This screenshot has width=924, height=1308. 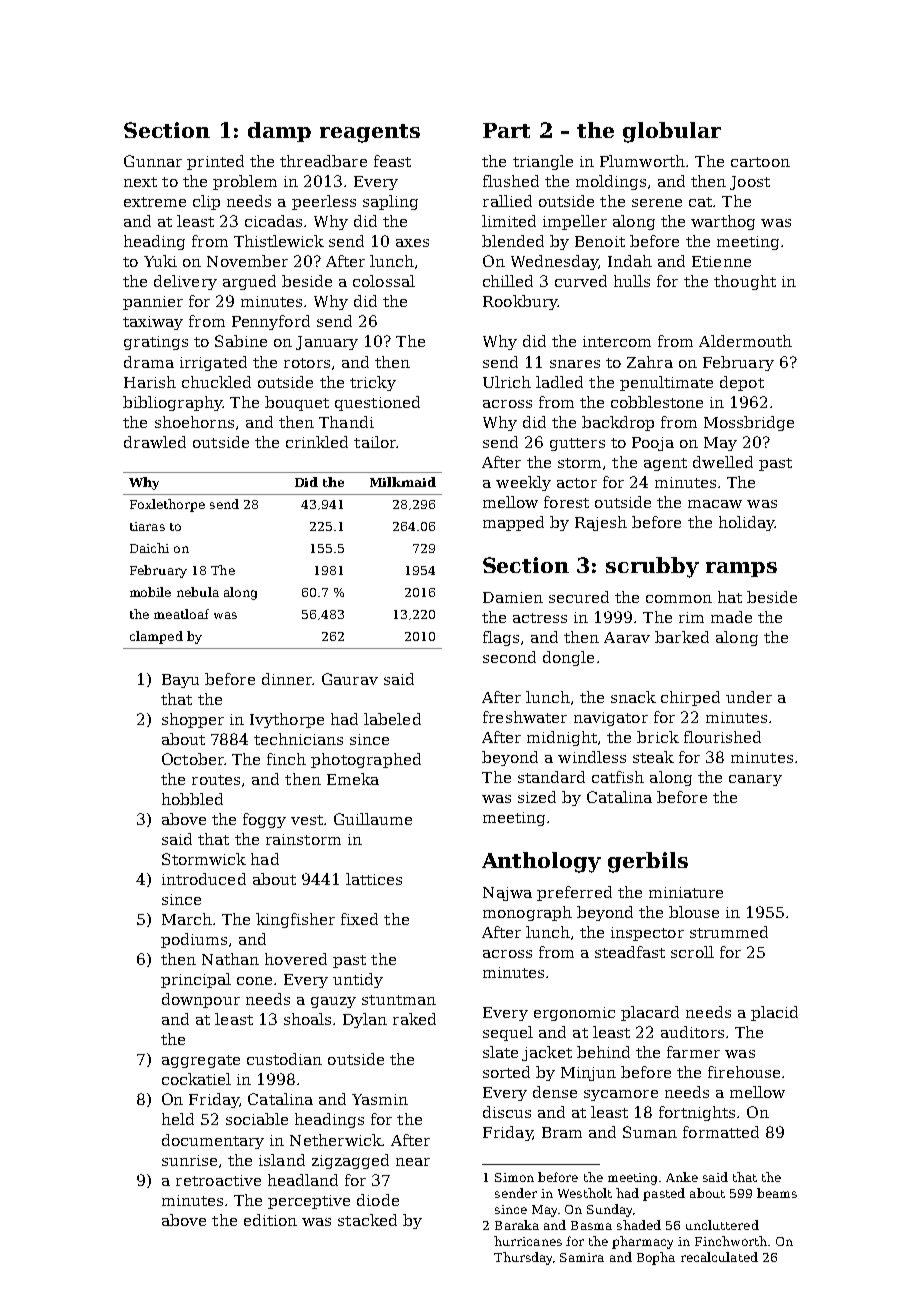 I want to click on actress, so click(x=540, y=618).
